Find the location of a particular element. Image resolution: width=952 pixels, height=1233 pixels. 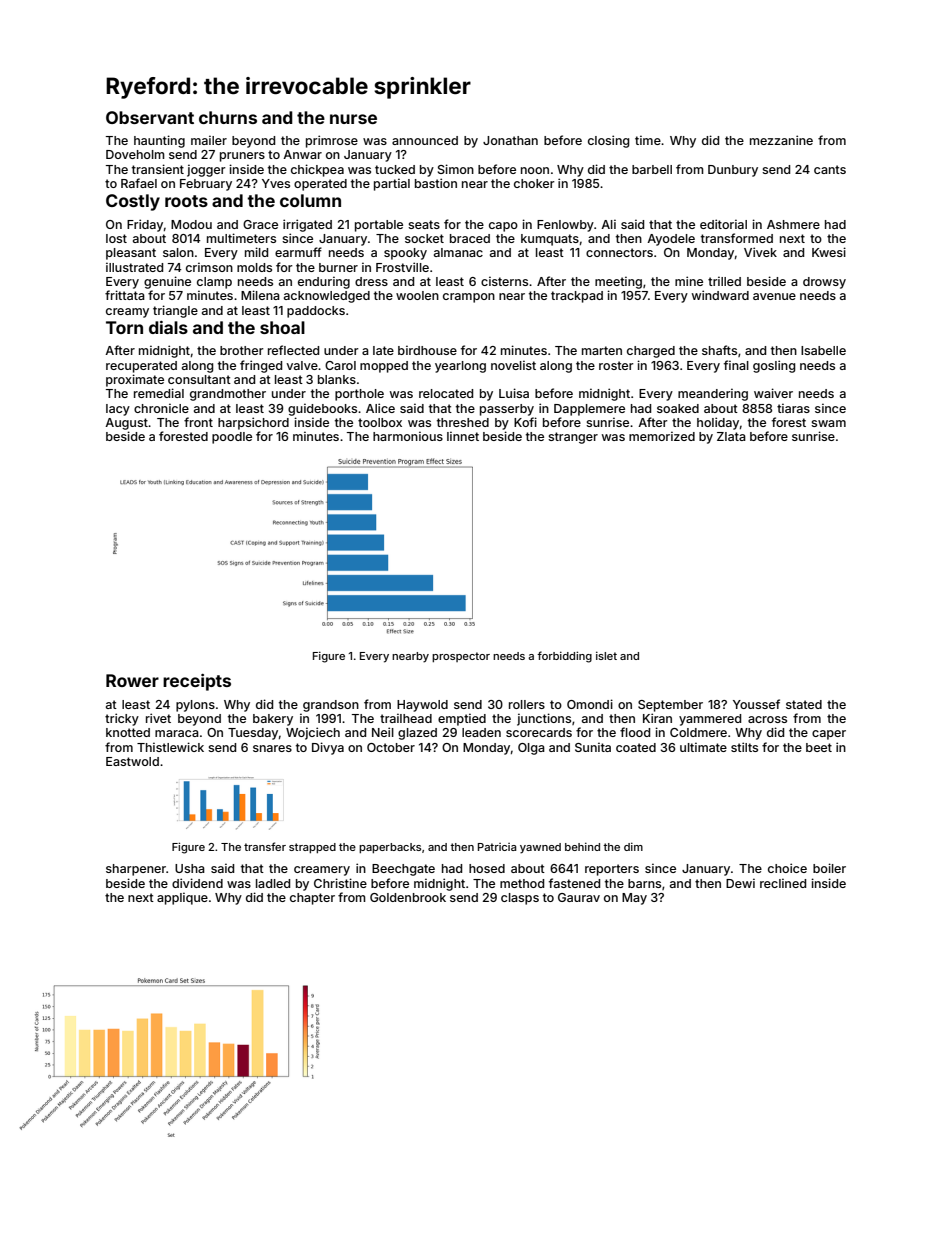

swam is located at coordinates (828, 423).
